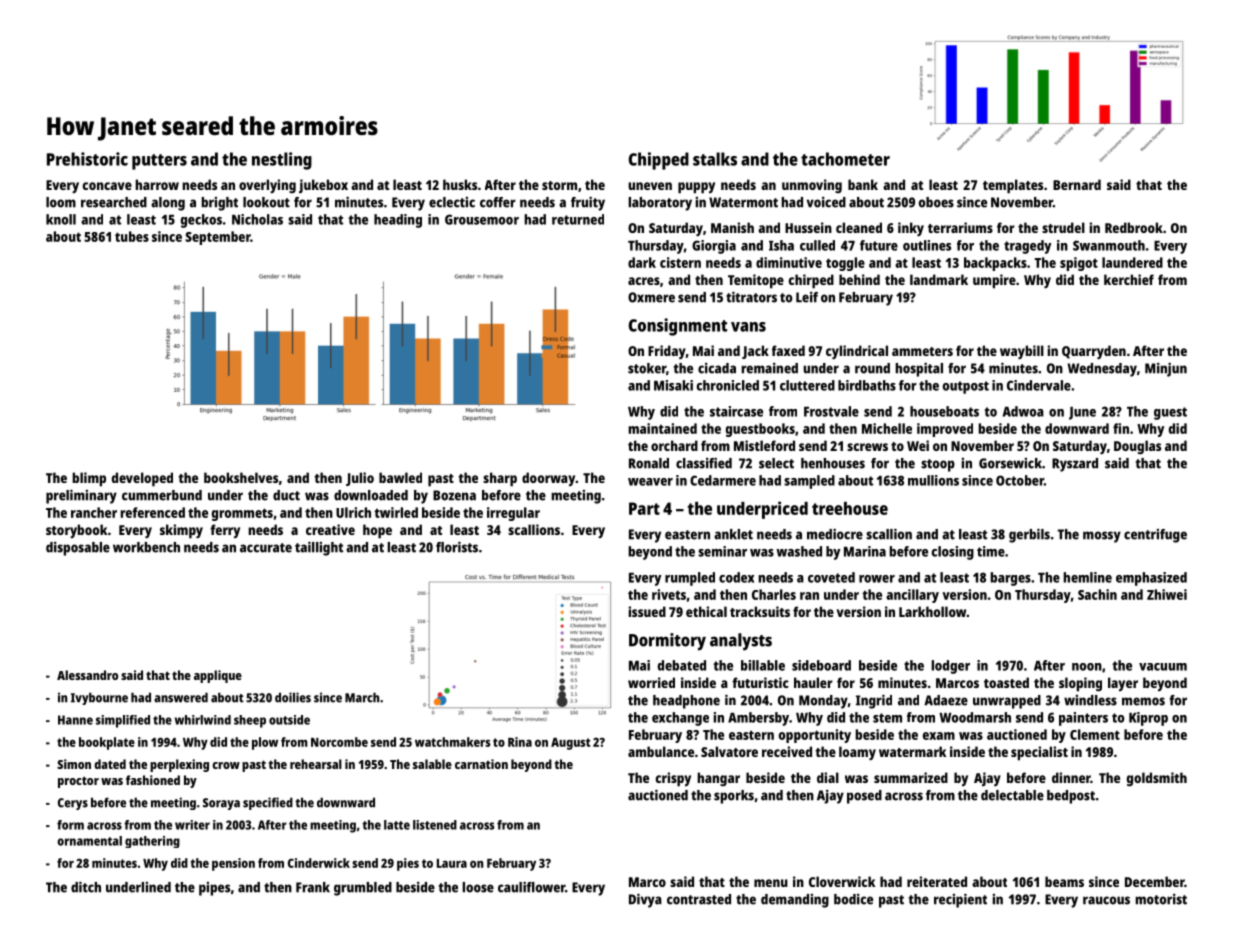  I want to click on sloping, so click(1080, 684).
